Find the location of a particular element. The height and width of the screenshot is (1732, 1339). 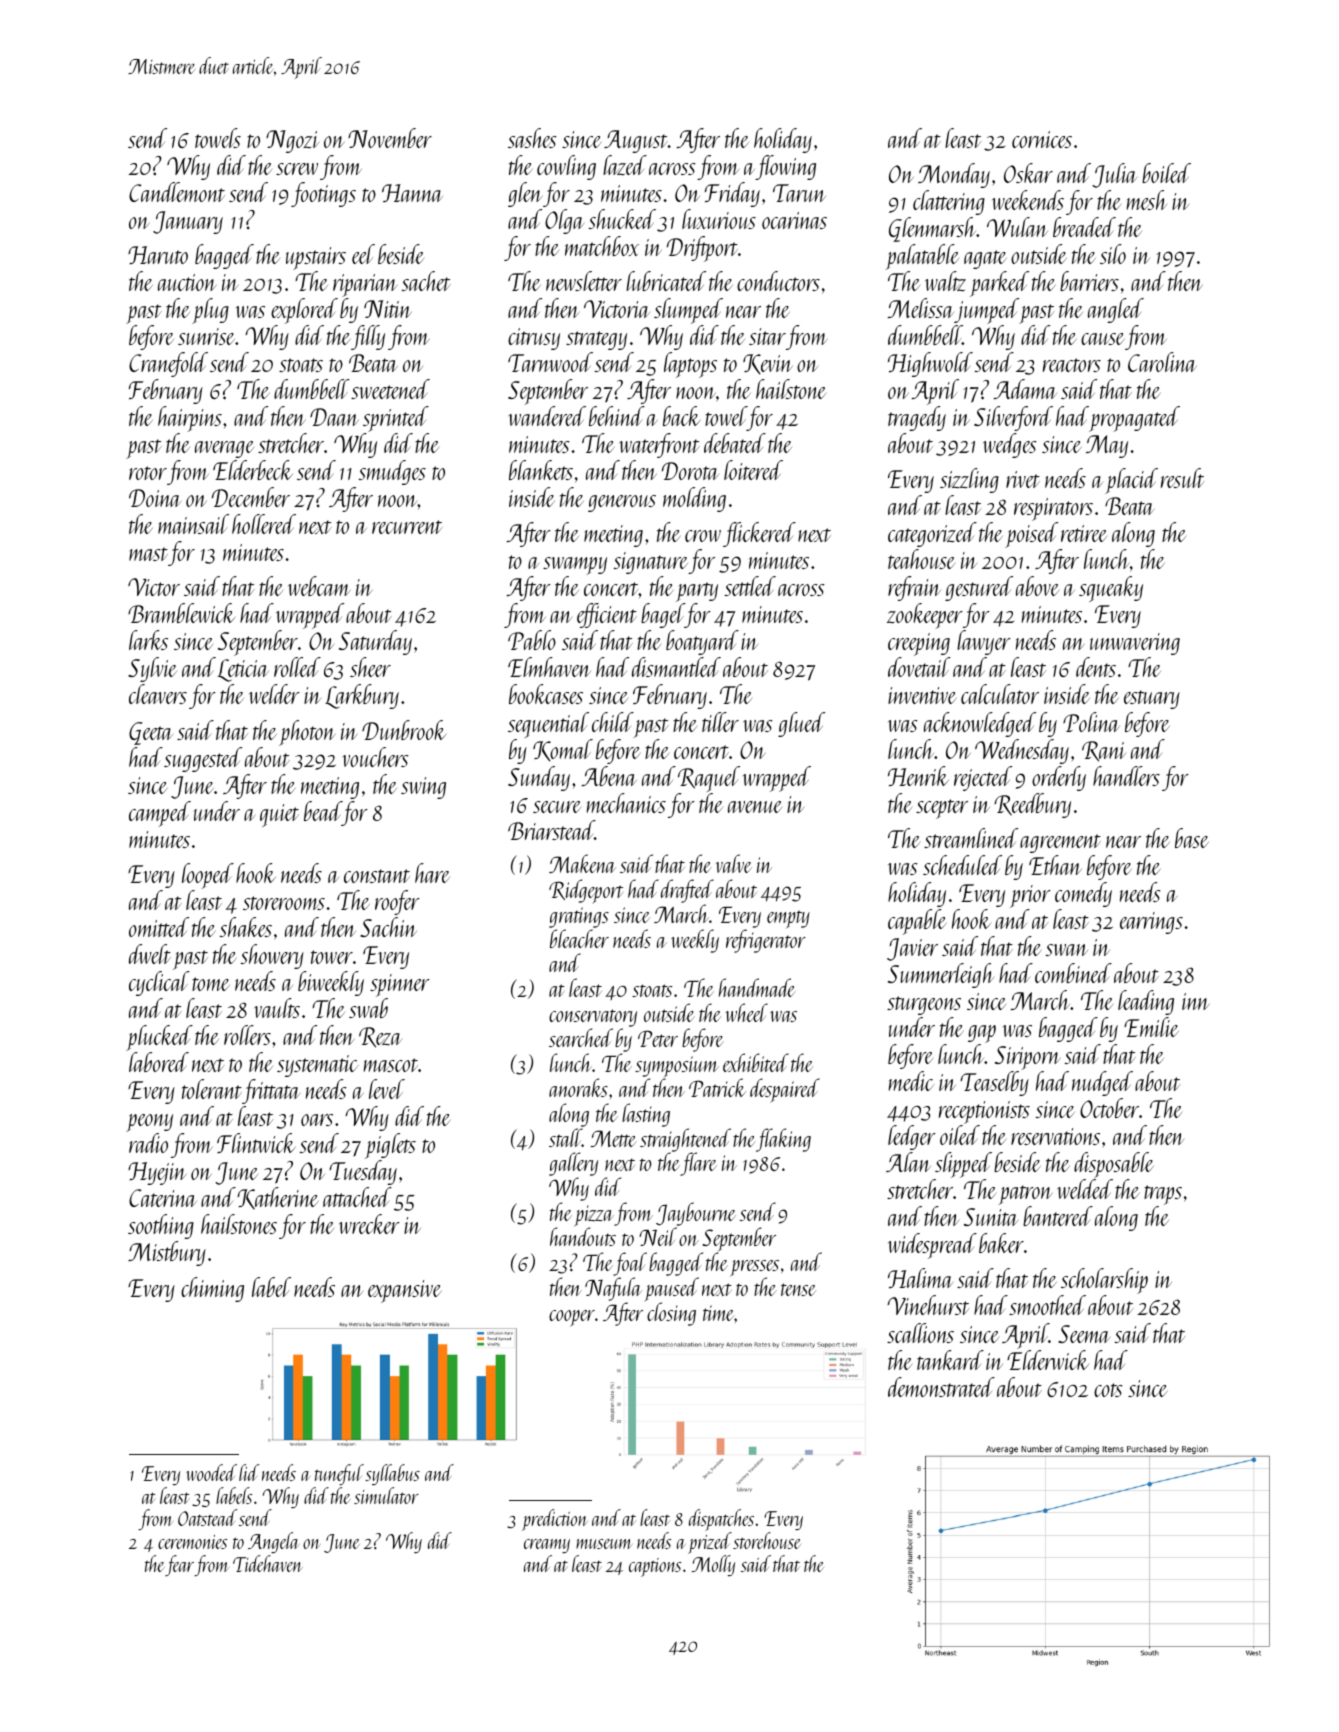

Molly is located at coordinates (713, 1565).
